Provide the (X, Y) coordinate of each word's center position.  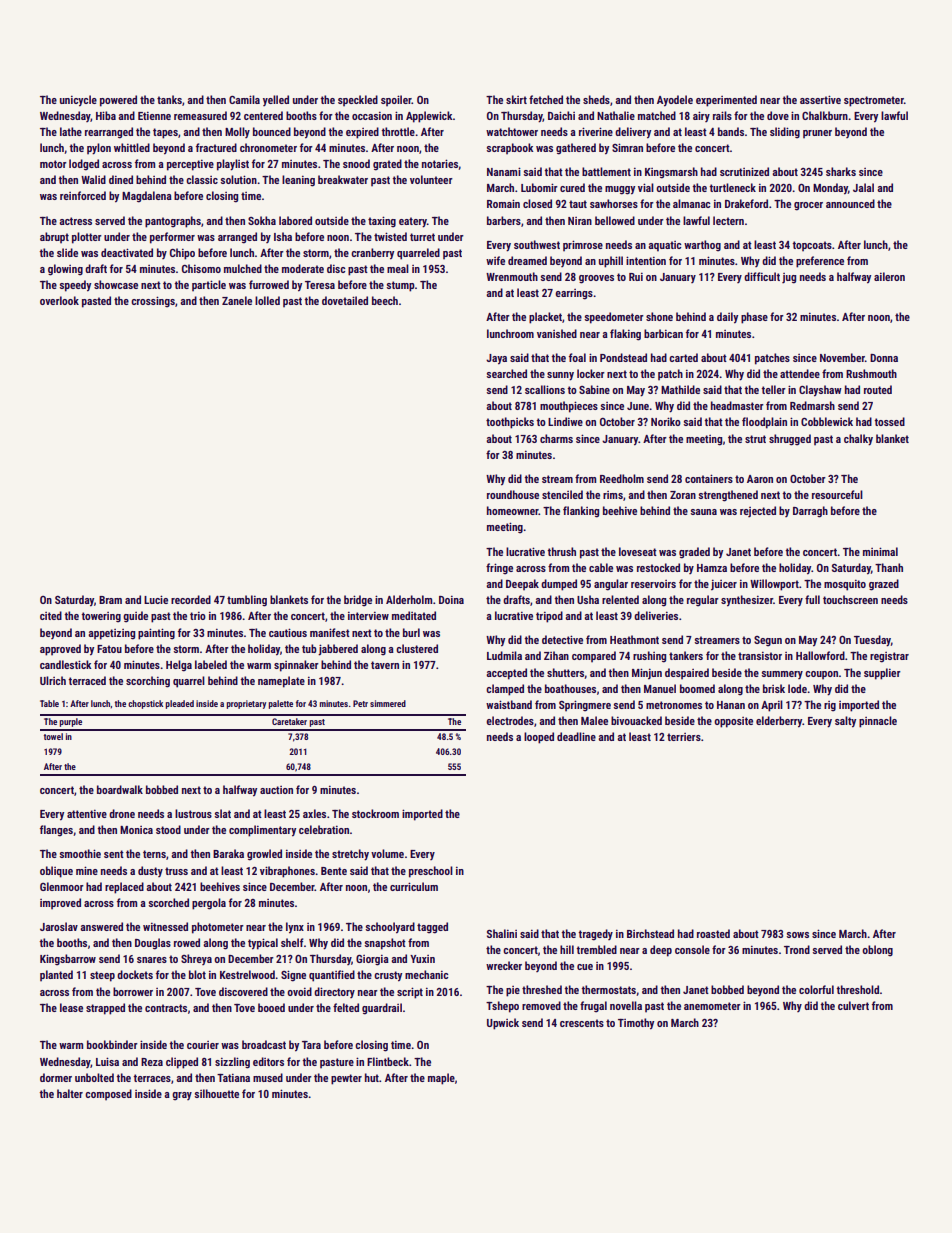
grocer (808, 206)
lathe (71, 131)
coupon (821, 675)
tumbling (247, 601)
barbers (504, 220)
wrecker (504, 965)
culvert (853, 1005)
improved (60, 904)
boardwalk (120, 789)
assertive (820, 99)
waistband (509, 704)
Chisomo (201, 268)
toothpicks (510, 423)
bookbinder (112, 1044)
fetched (546, 99)
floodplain (764, 423)
